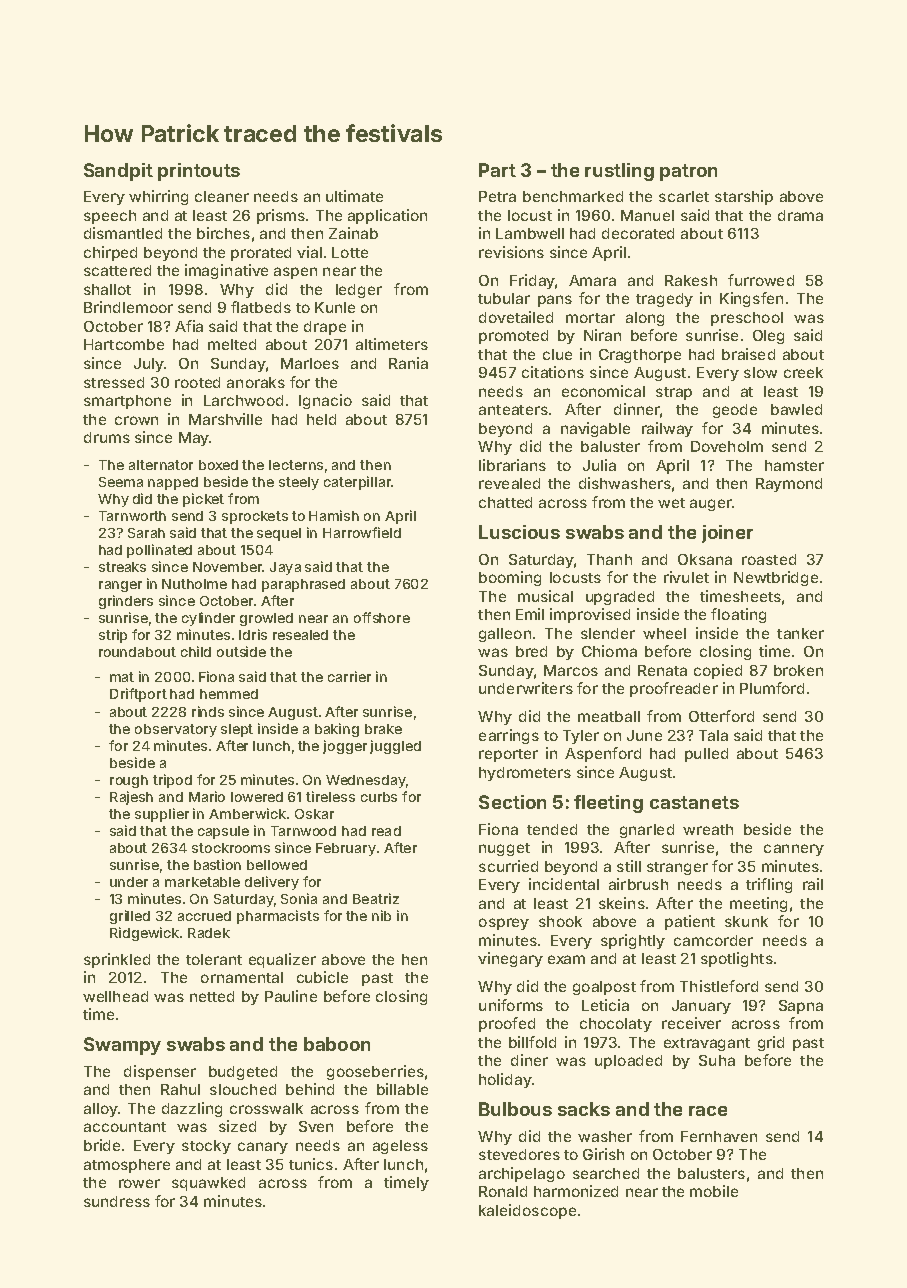 The width and height of the document is (907, 1288). I want to click on camcorder, so click(713, 940).
